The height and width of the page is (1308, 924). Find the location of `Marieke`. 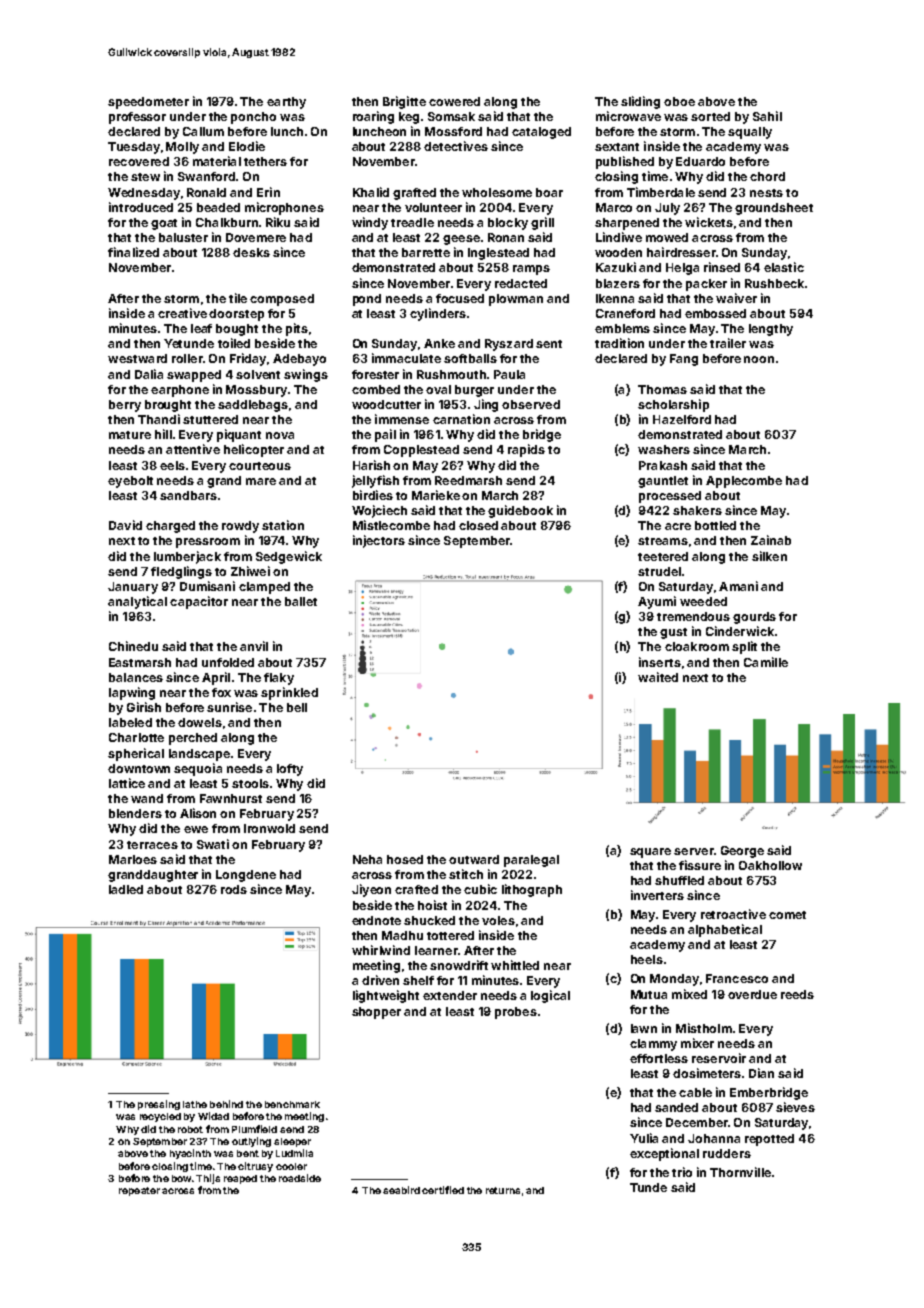

Marieke is located at coordinates (436, 495).
